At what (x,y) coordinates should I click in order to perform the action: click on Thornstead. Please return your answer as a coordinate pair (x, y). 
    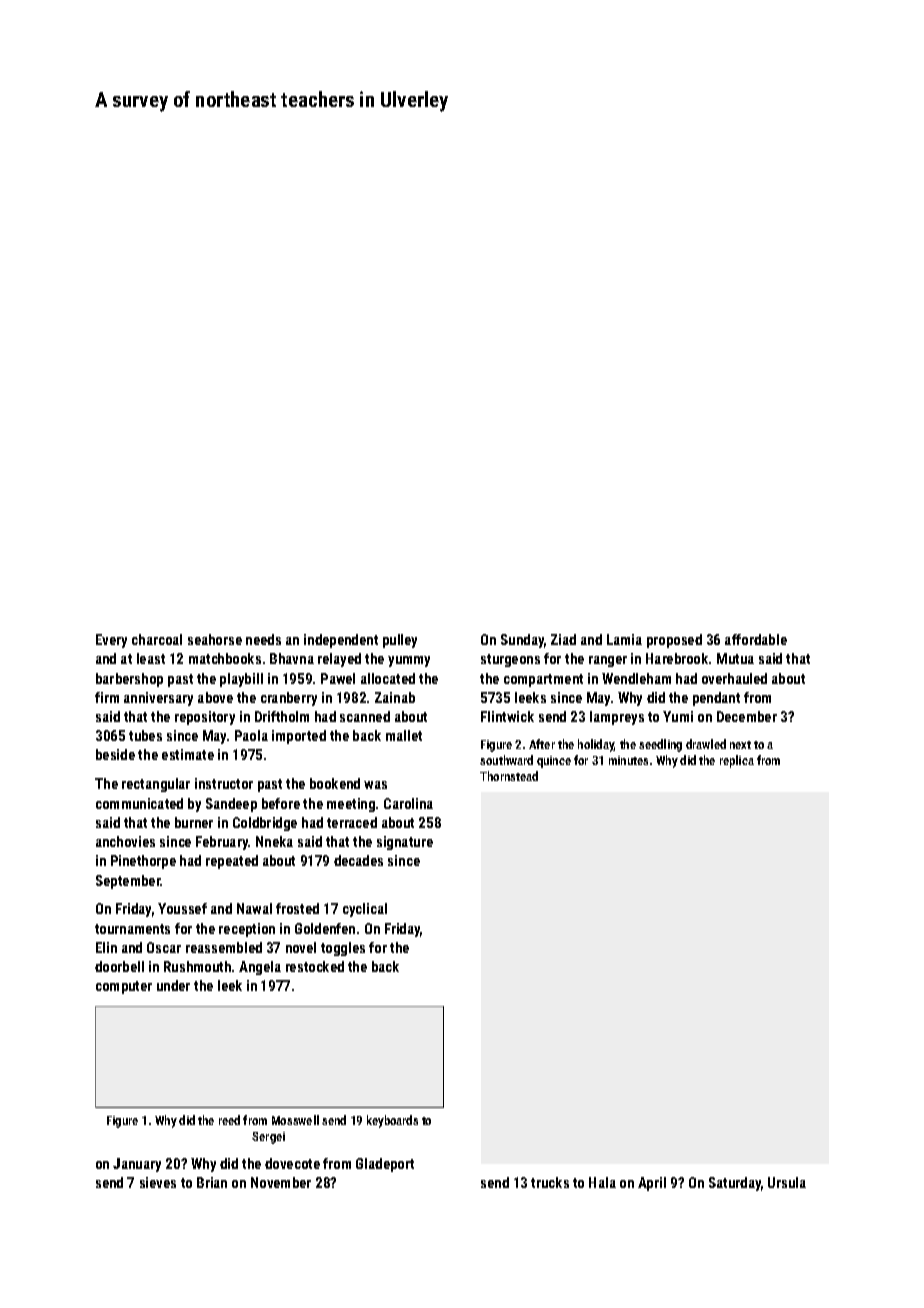
    Looking at the image, I should click on (509, 776).
